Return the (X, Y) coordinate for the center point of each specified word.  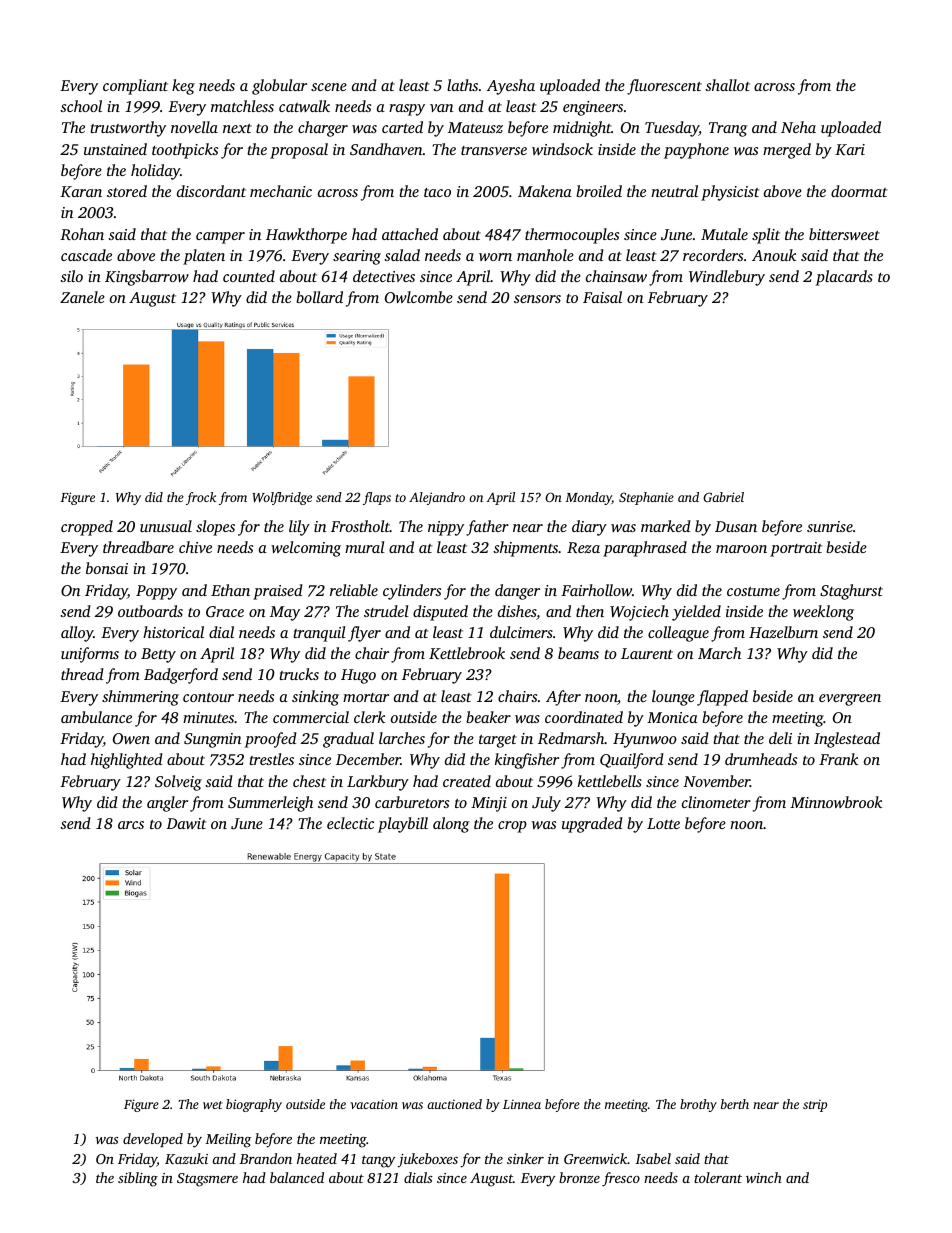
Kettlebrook (467, 653)
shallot (727, 85)
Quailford (632, 761)
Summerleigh (270, 804)
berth (735, 1104)
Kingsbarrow (147, 278)
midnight (582, 129)
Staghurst (851, 592)
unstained (115, 149)
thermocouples (572, 236)
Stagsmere (207, 1180)
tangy (378, 1161)
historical (173, 632)
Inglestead (847, 740)
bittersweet (844, 234)
